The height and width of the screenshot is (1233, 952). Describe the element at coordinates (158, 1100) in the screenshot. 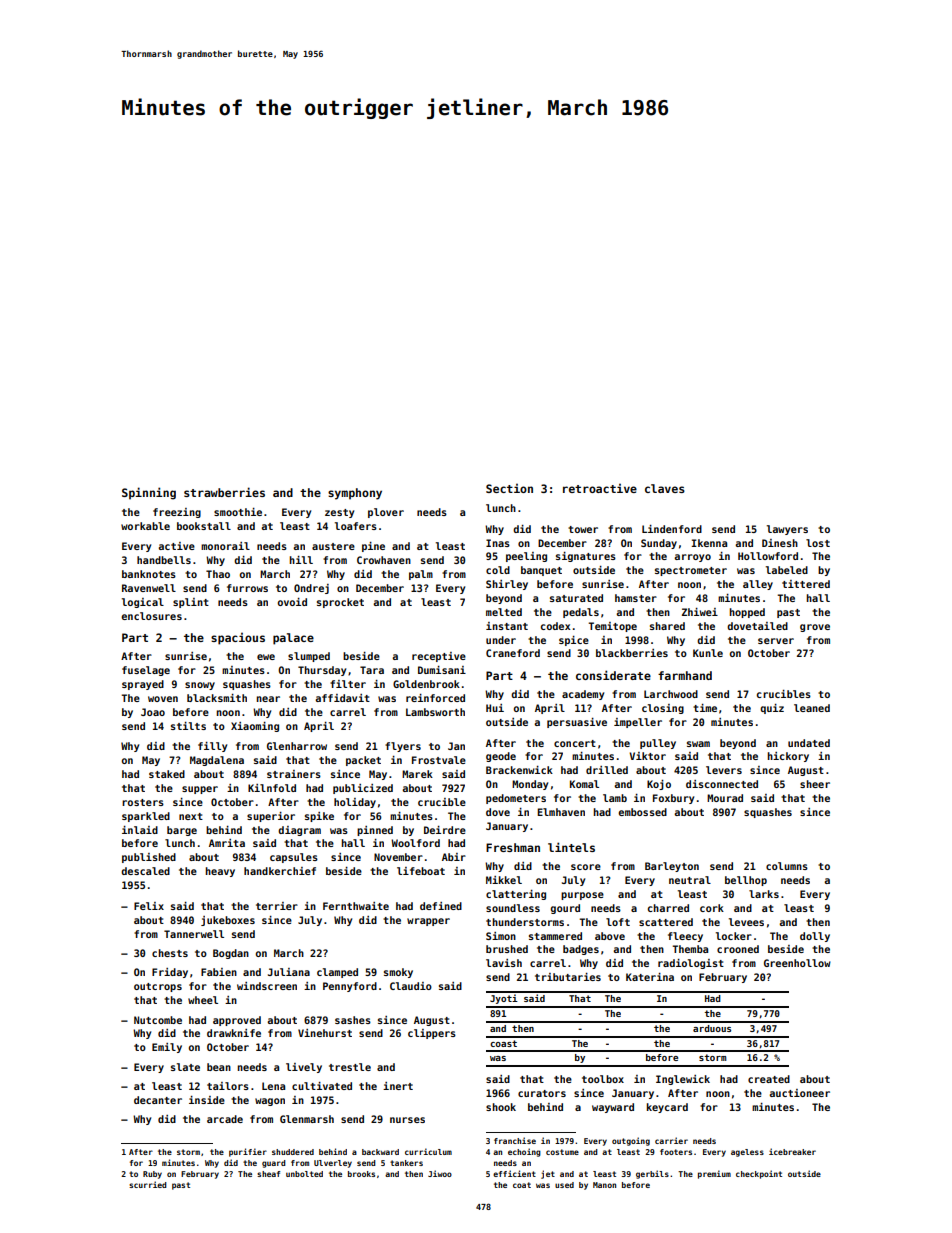

I see `decanter` at that location.
